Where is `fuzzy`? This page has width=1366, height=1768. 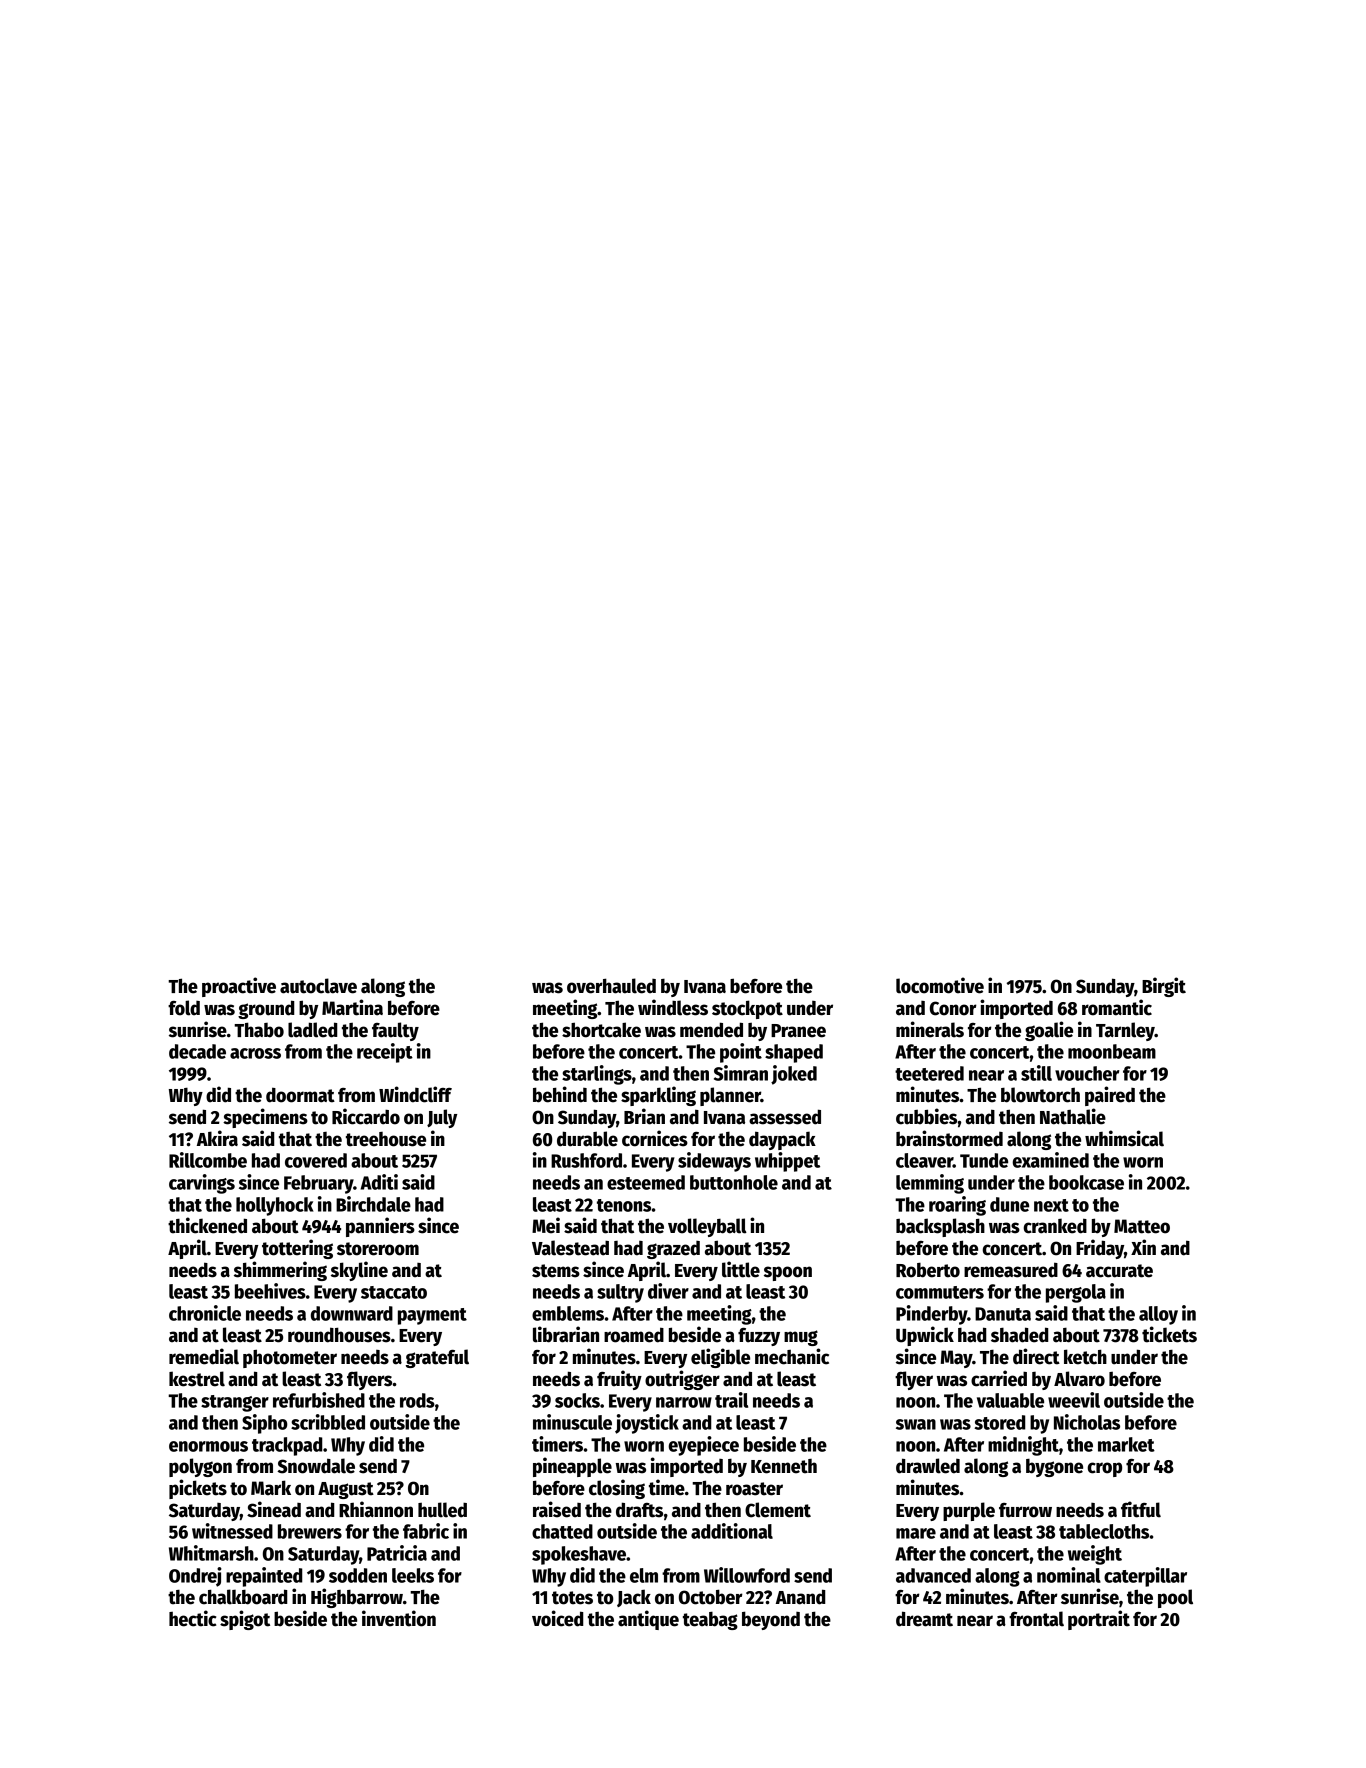 fuzzy is located at coordinates (759, 1337).
